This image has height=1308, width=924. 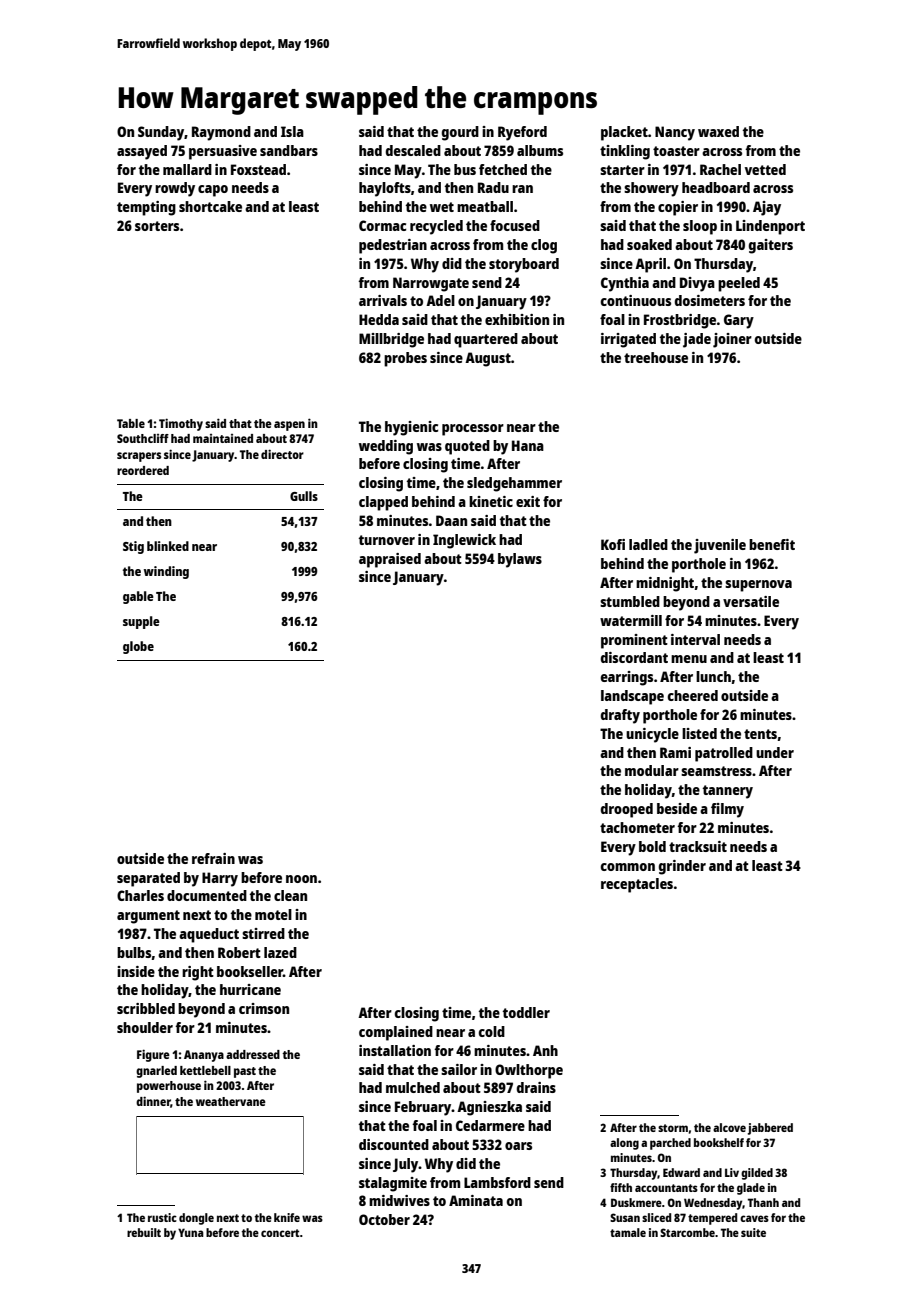 What do you see at coordinates (675, 133) in the image?
I see `Nancy` at bounding box center [675, 133].
